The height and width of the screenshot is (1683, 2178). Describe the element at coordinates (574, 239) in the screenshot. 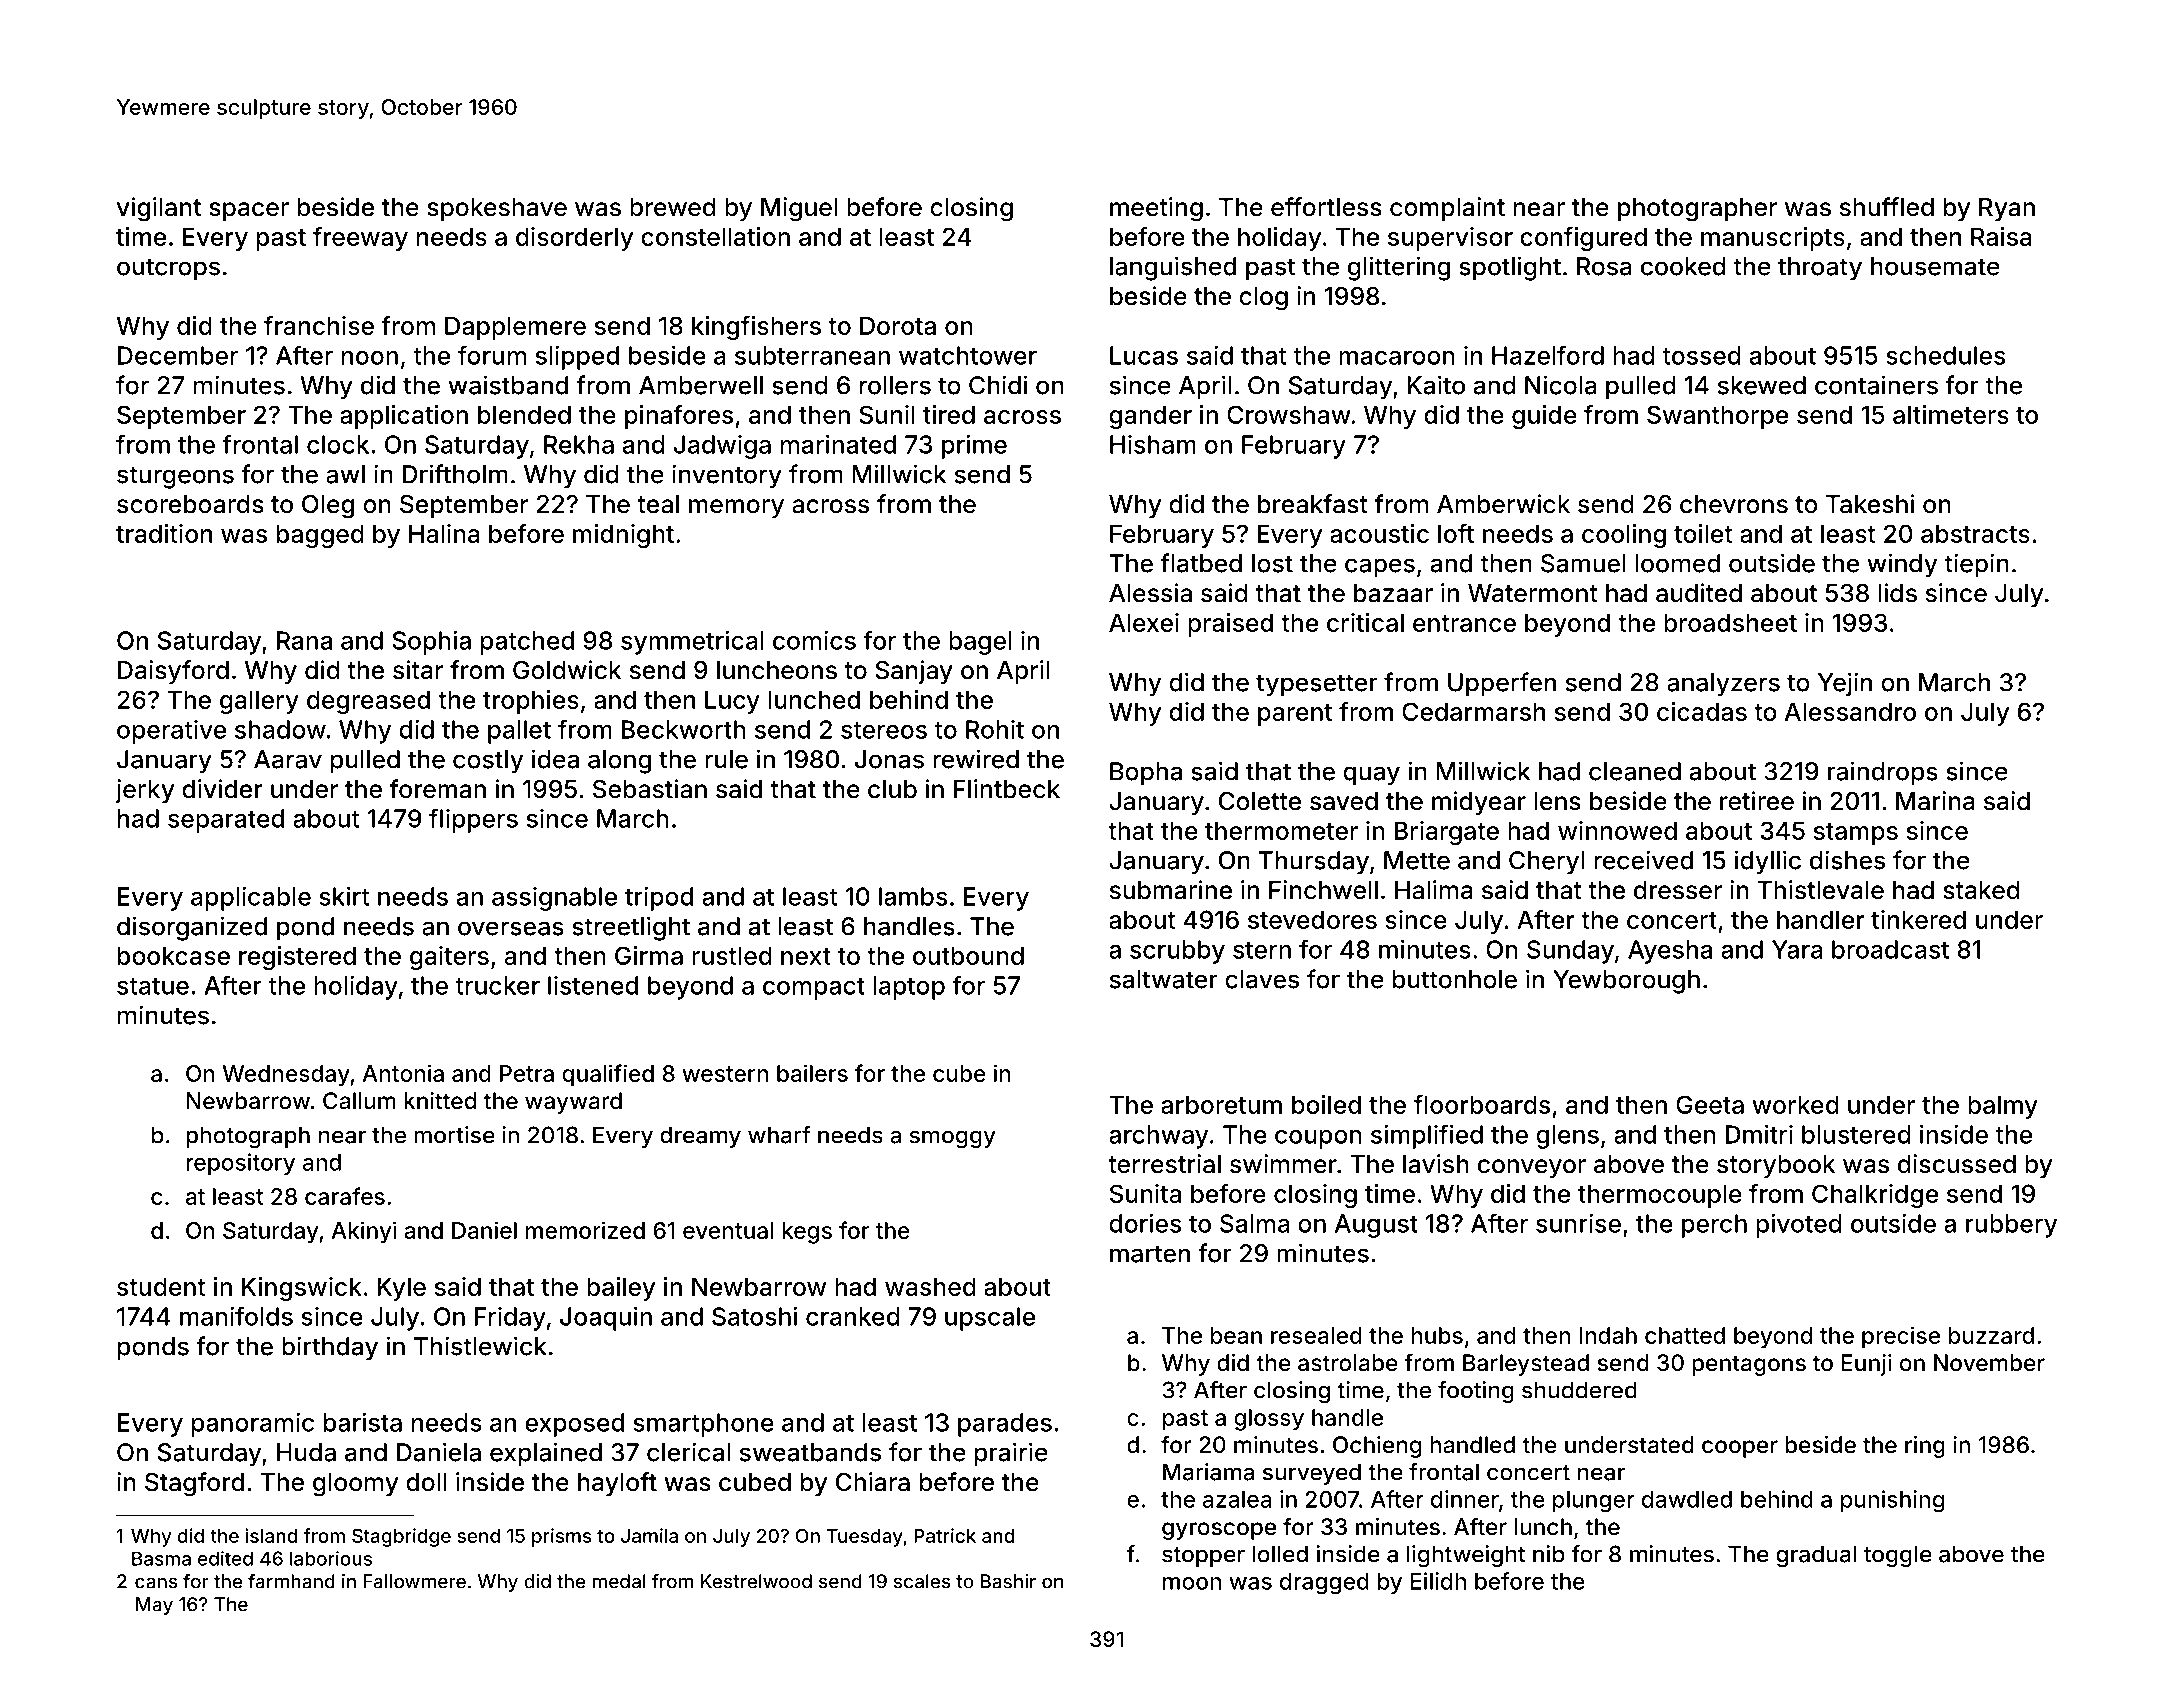

I see `disorderly` at that location.
